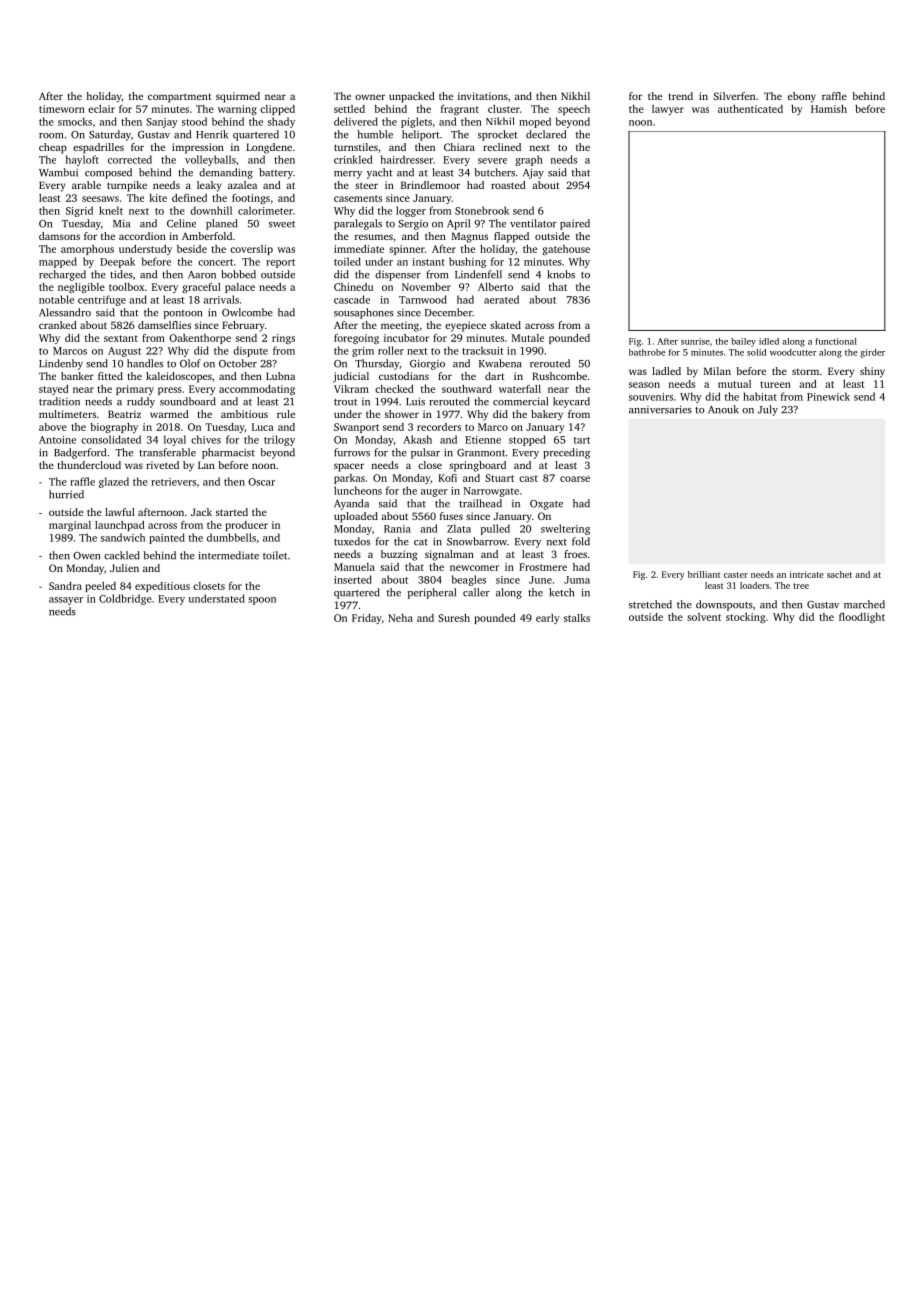 The image size is (924, 1308). I want to click on Aaron, so click(202, 275).
